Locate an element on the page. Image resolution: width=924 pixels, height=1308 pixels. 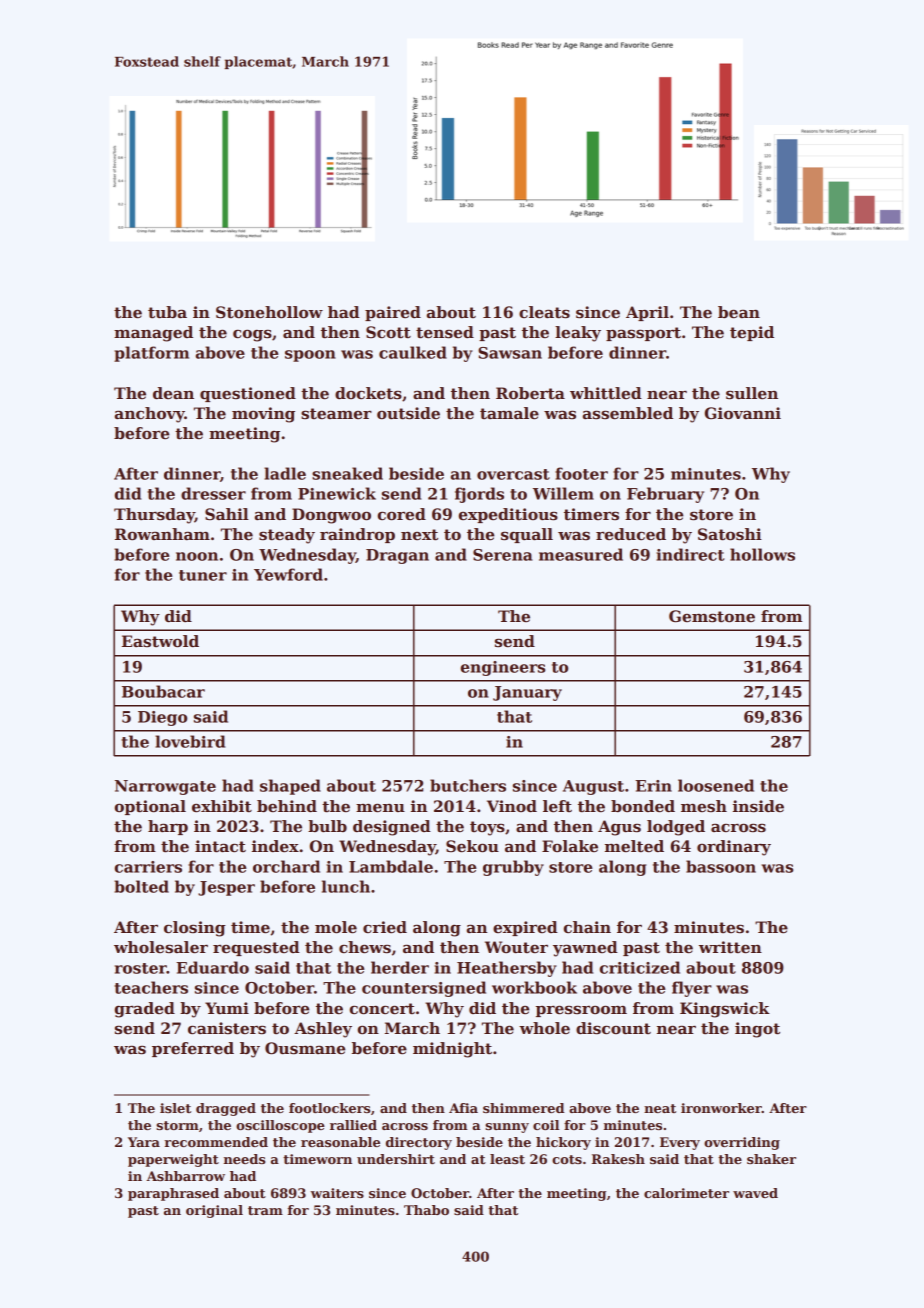
Giovanni is located at coordinates (743, 413).
